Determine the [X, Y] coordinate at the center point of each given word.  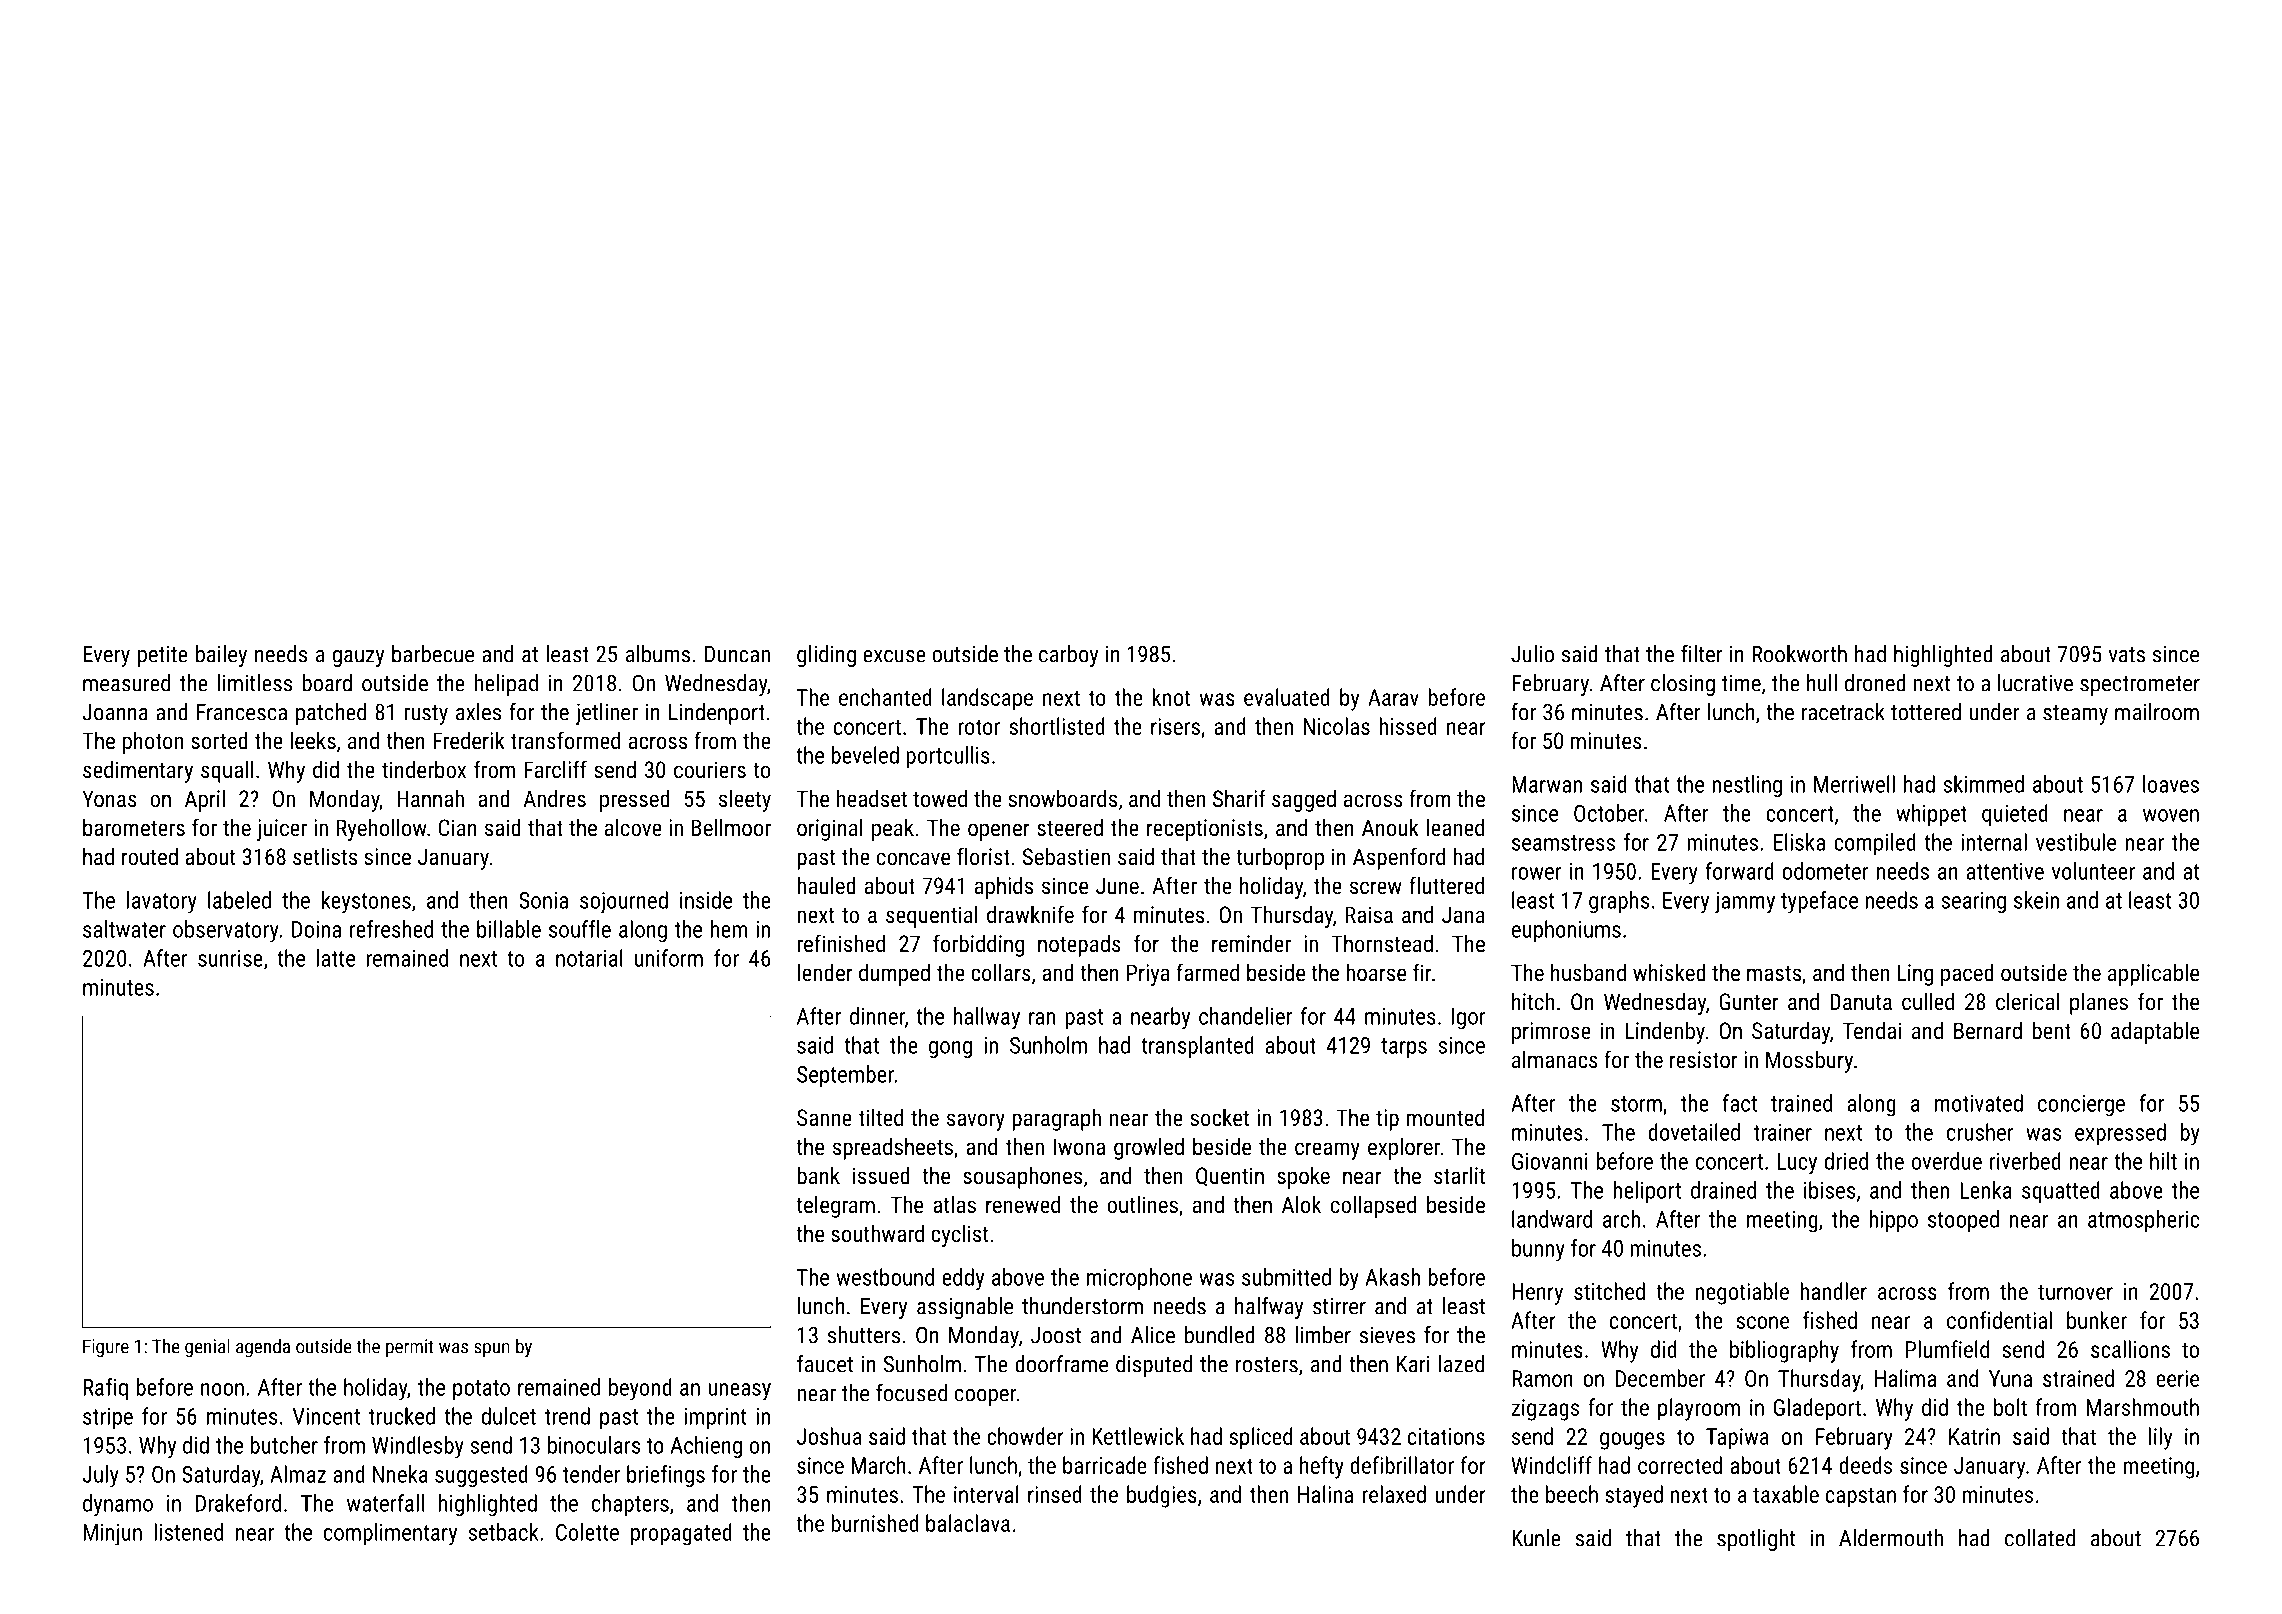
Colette [587, 1532]
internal [1994, 842]
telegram [835, 1206]
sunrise [230, 958]
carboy [1068, 656]
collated [2040, 1538]
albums [658, 654]
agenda [263, 1347]
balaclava [968, 1523]
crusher [1980, 1132]
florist [983, 856]
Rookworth [1799, 654]
